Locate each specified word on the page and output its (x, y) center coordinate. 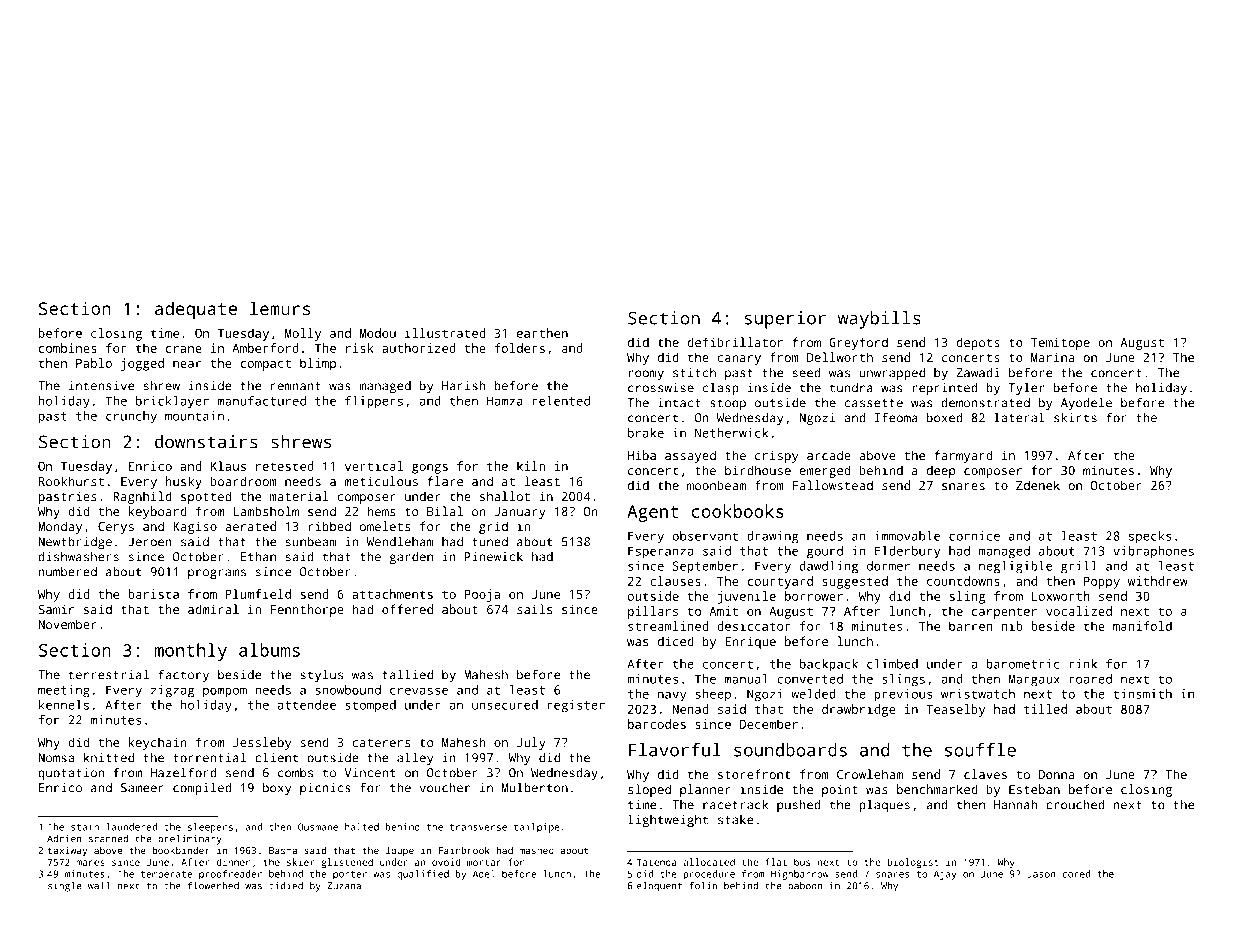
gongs (430, 469)
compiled (202, 788)
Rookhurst (71, 481)
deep (941, 471)
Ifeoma (896, 417)
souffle (980, 750)
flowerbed (213, 886)
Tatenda (656, 862)
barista (153, 594)
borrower (814, 596)
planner (705, 790)
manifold (1142, 626)
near (187, 364)
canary (739, 360)
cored (1076, 874)
